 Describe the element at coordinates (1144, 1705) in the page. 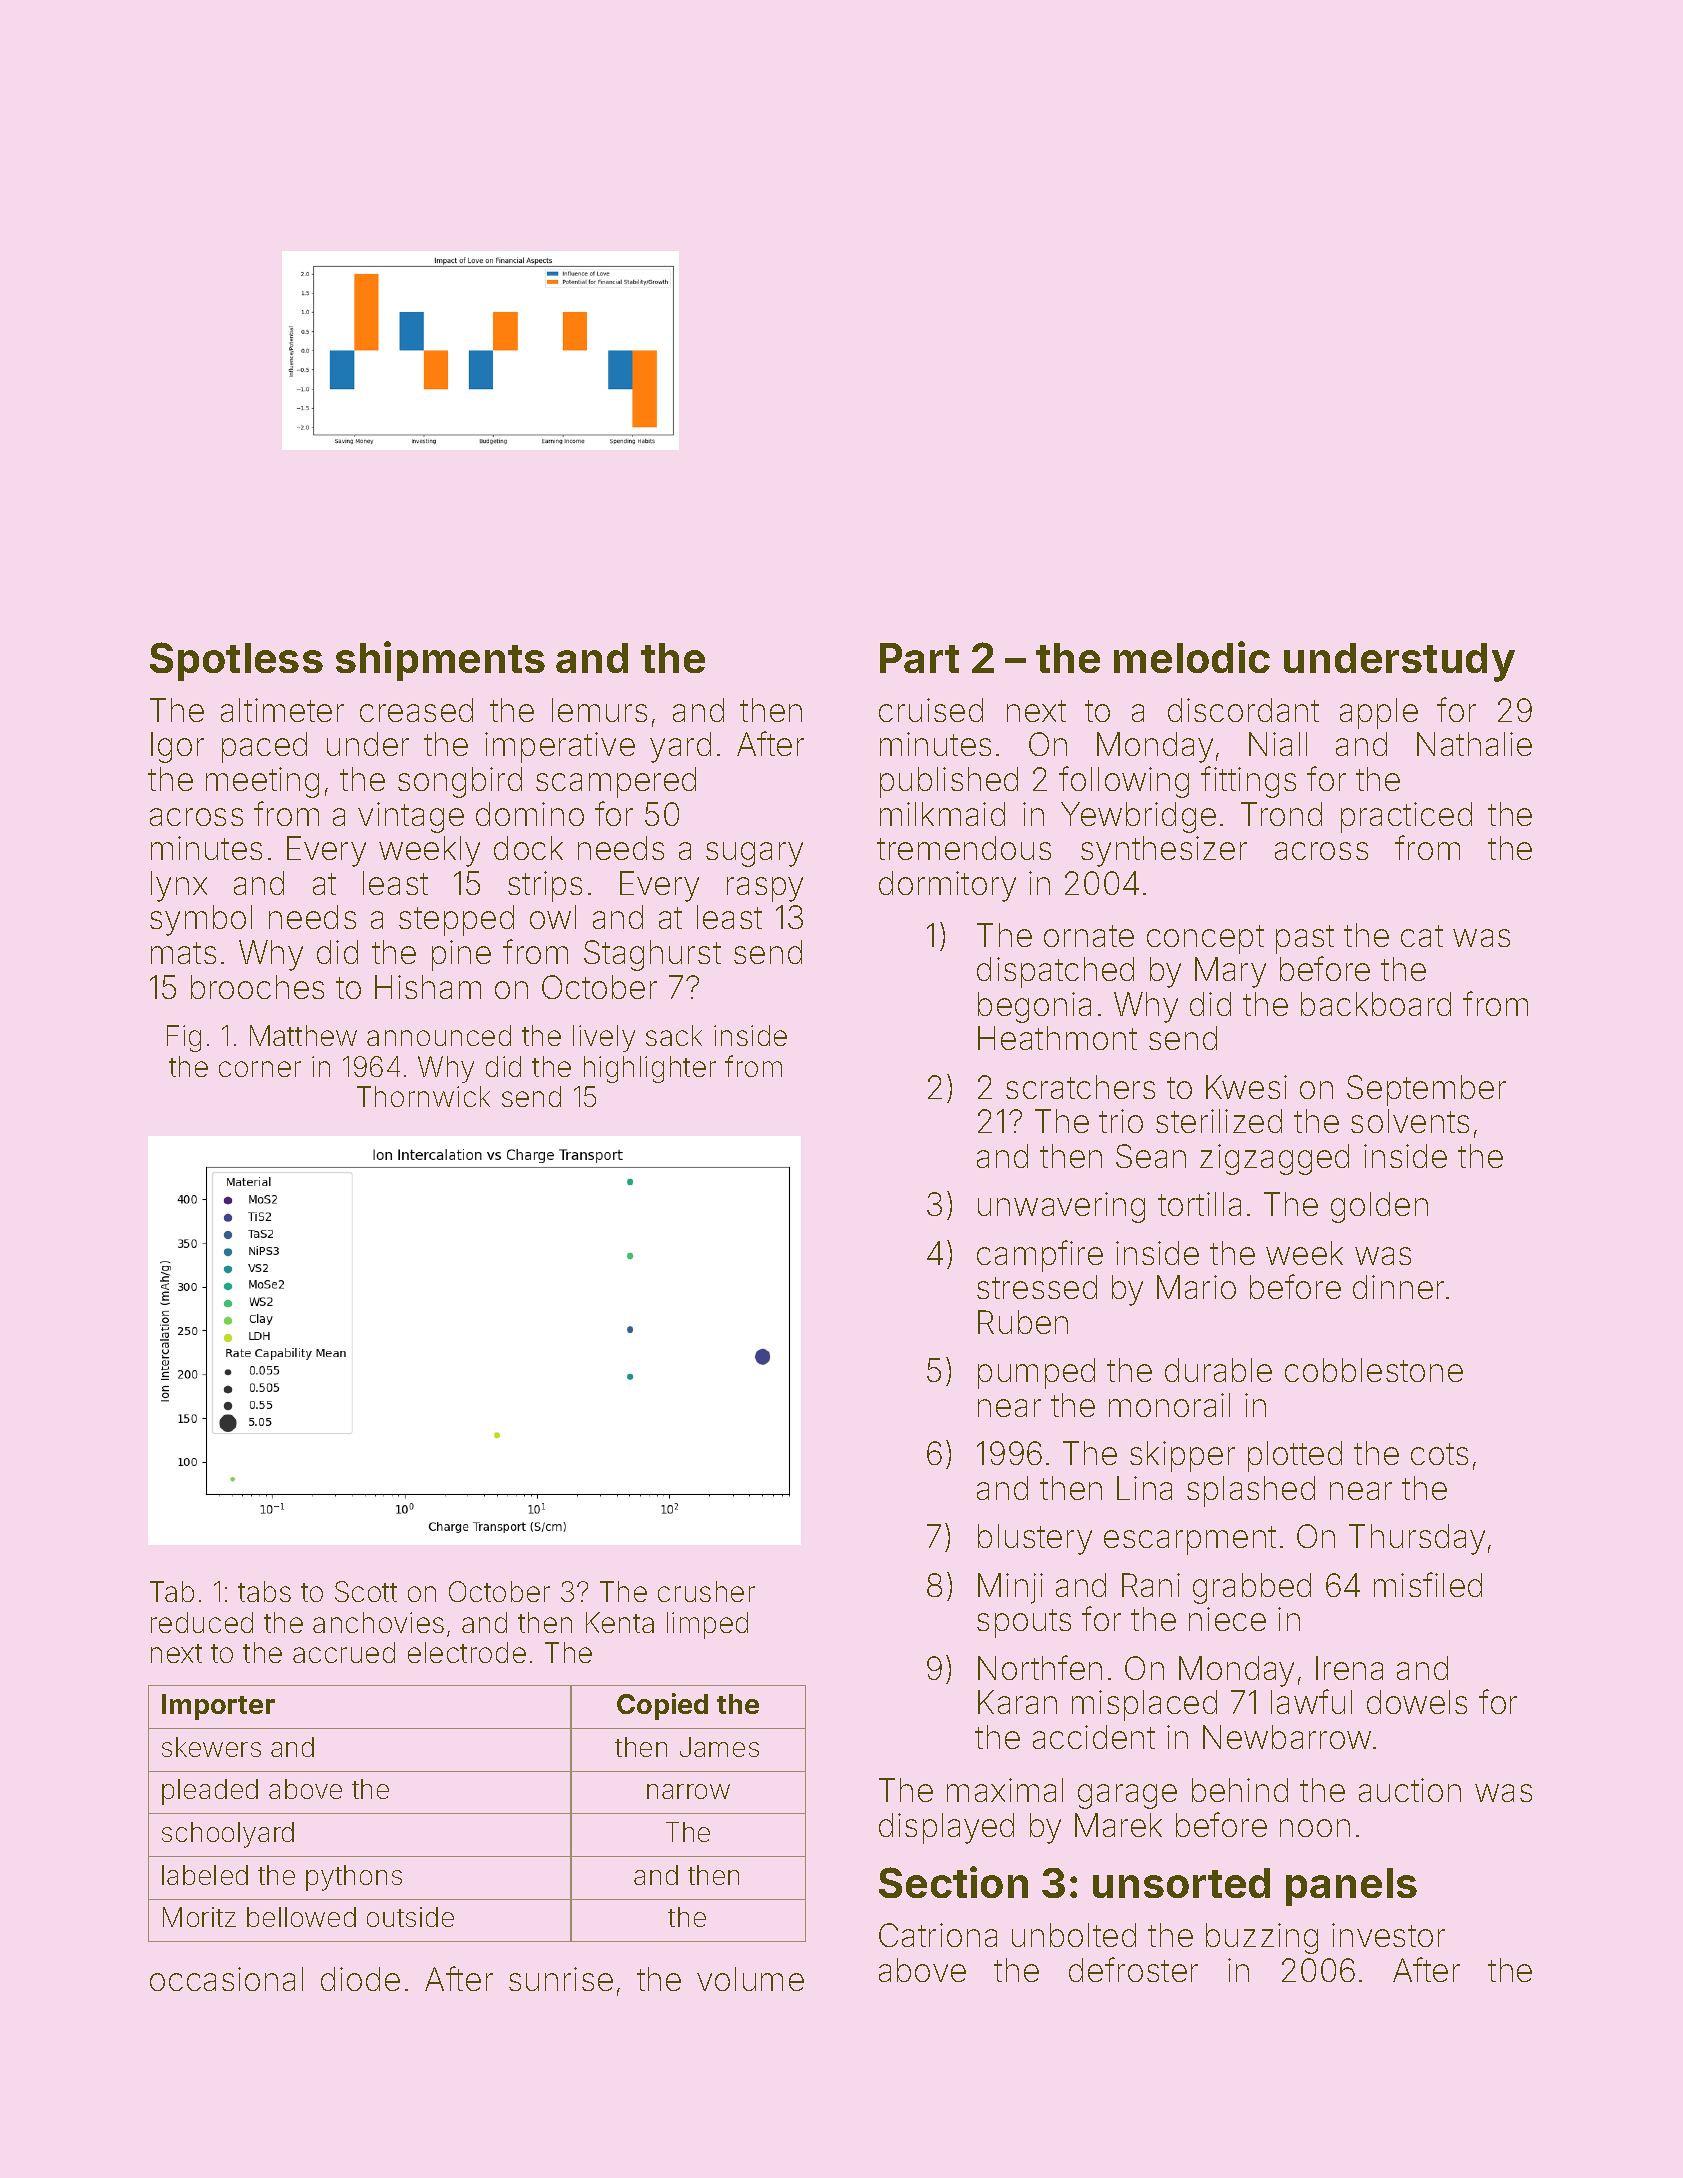

I see `misplaced` at that location.
